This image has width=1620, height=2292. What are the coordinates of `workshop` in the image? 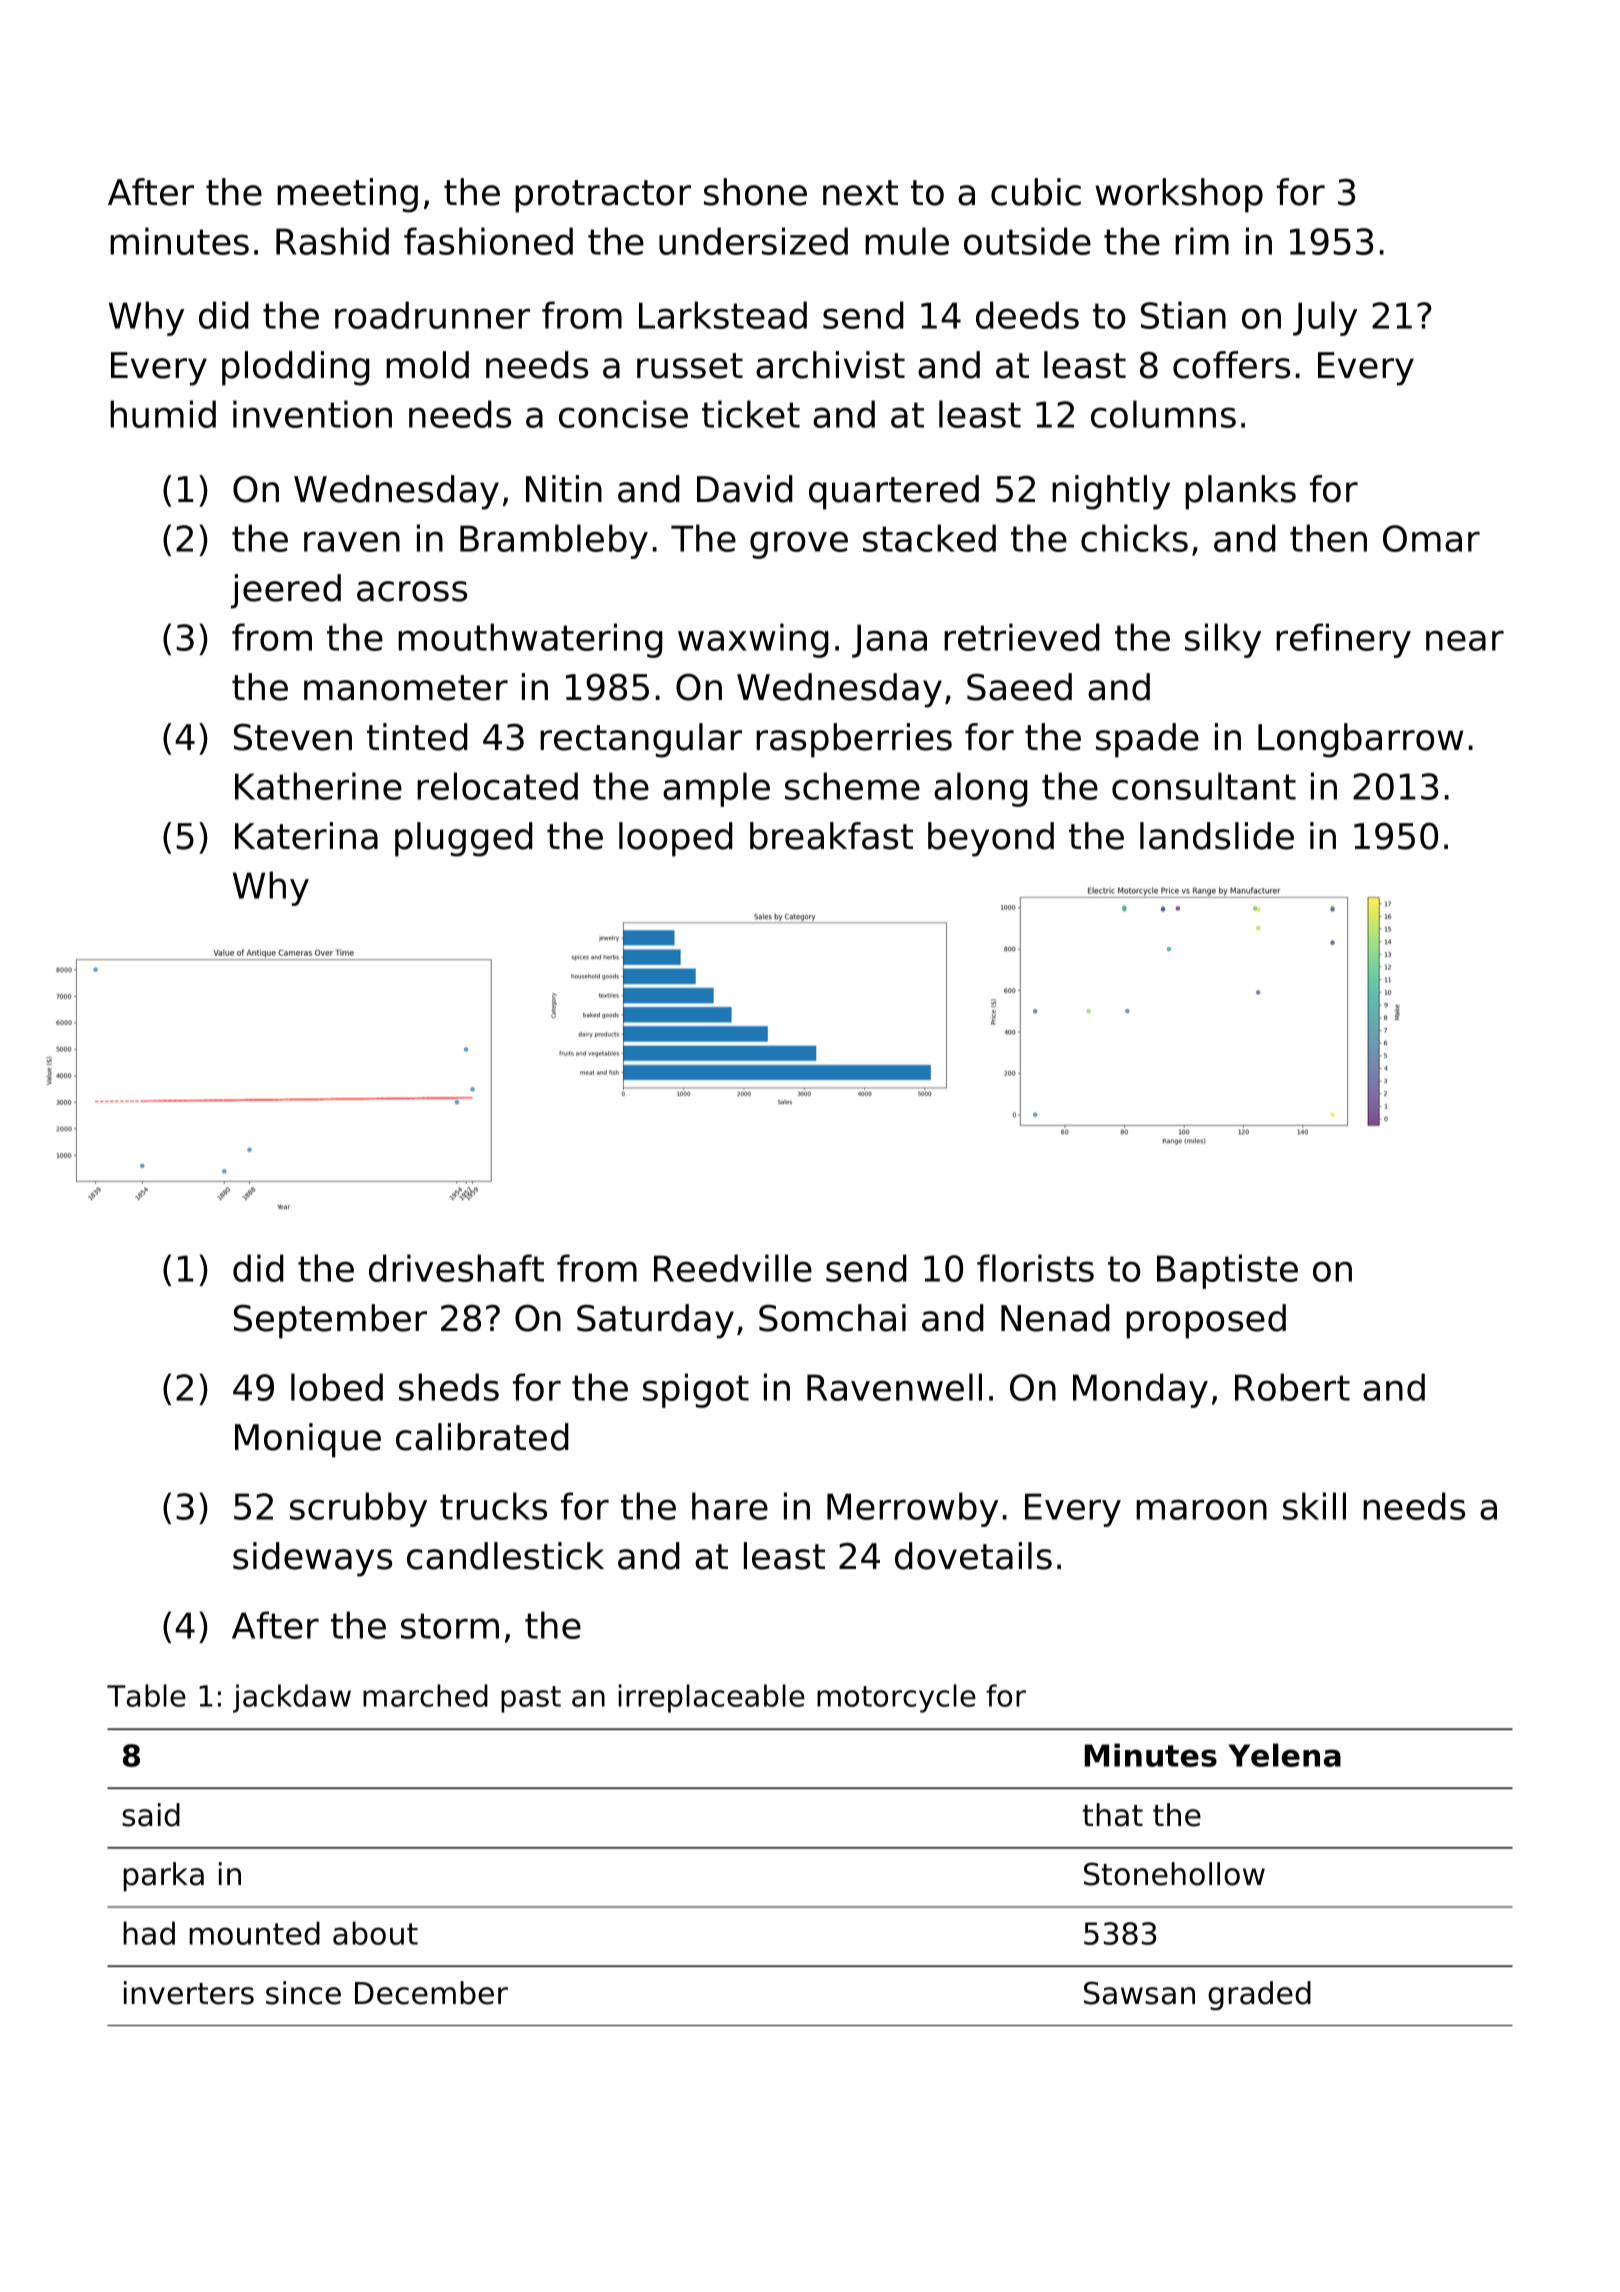 It's located at (1179, 195).
